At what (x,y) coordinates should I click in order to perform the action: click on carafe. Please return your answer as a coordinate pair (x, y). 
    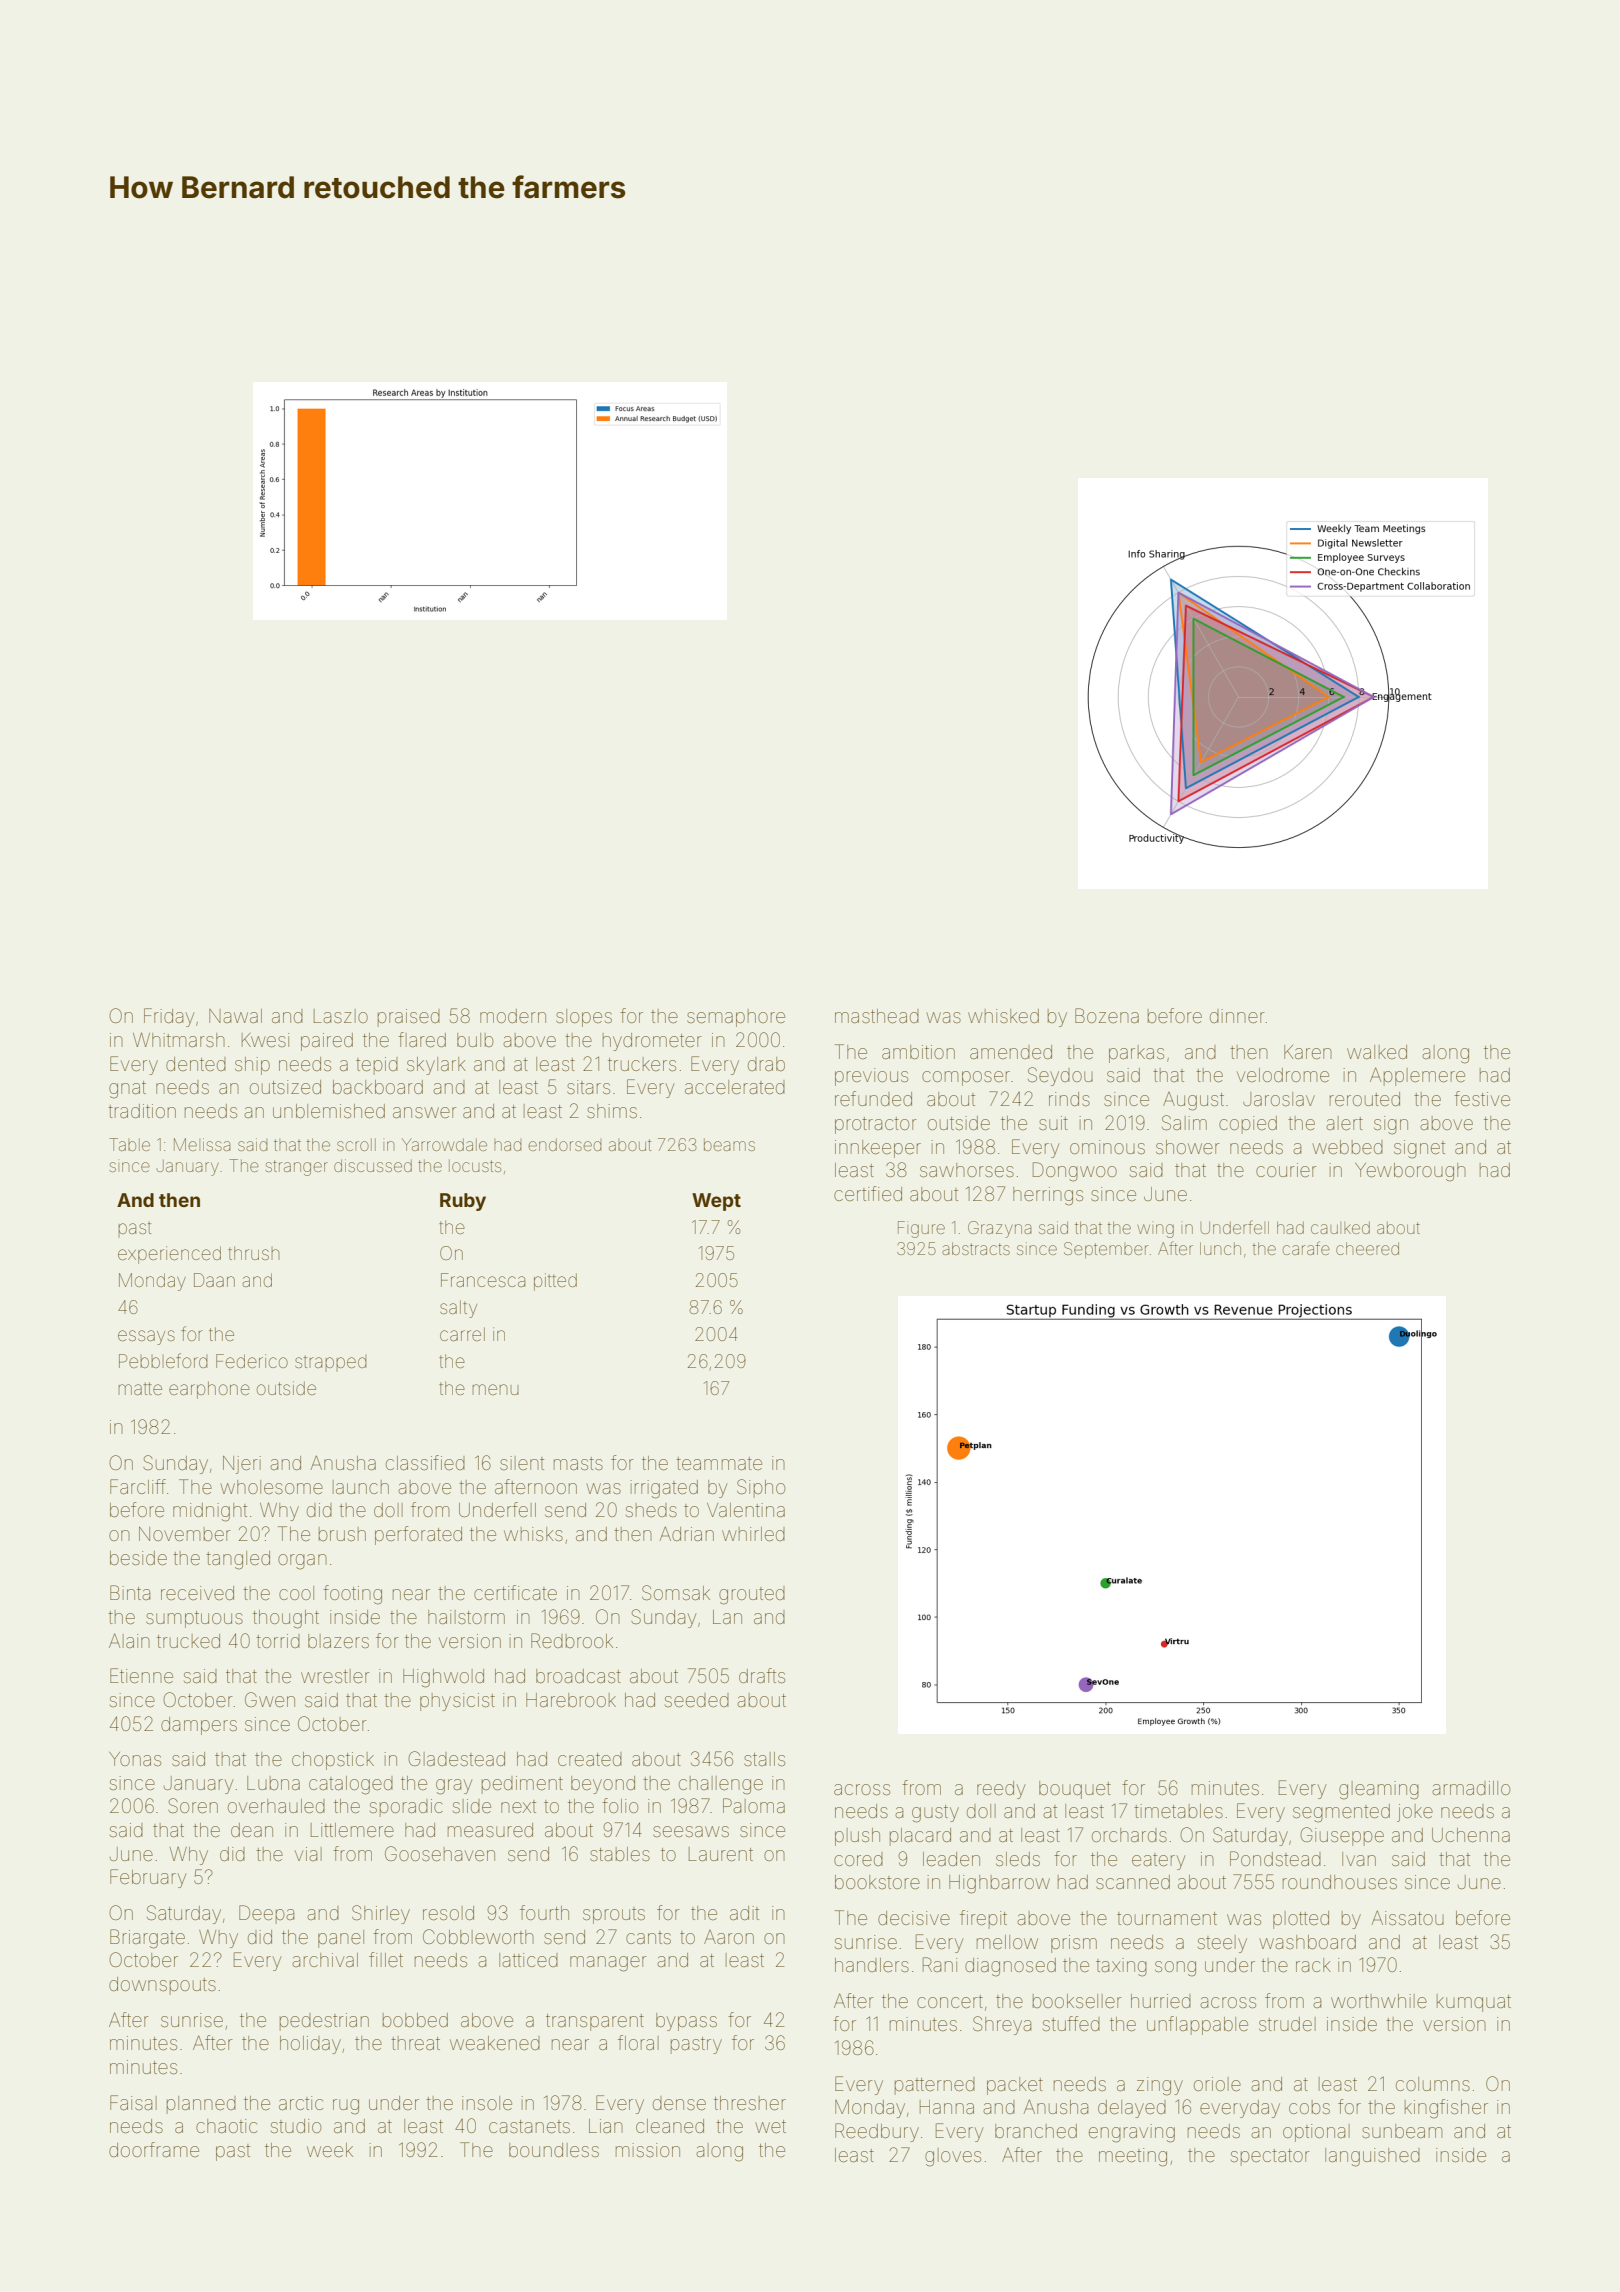
    Looking at the image, I should click on (1306, 1248).
